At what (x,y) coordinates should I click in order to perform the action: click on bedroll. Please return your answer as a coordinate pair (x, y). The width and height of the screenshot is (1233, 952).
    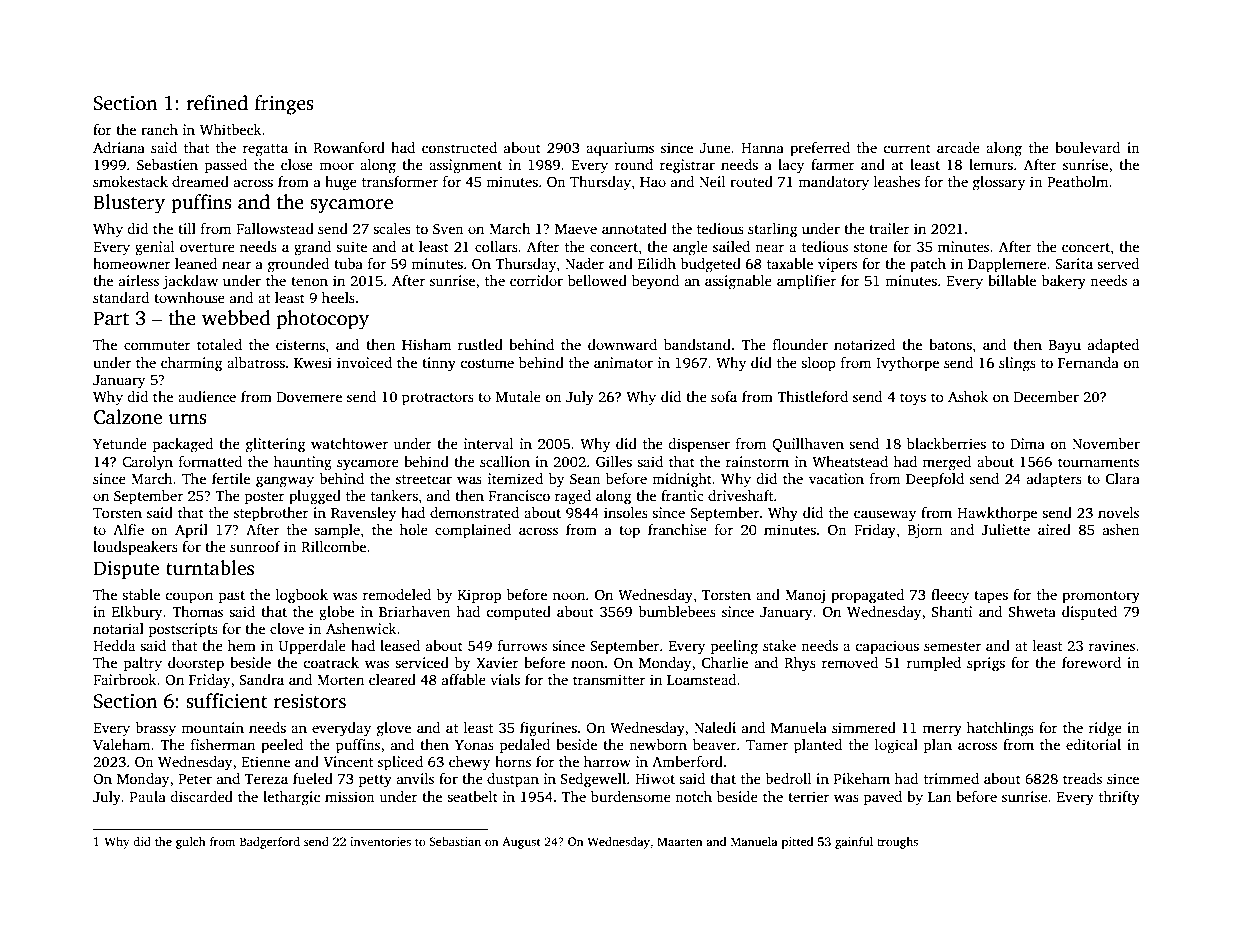
    Looking at the image, I should click on (788, 778).
